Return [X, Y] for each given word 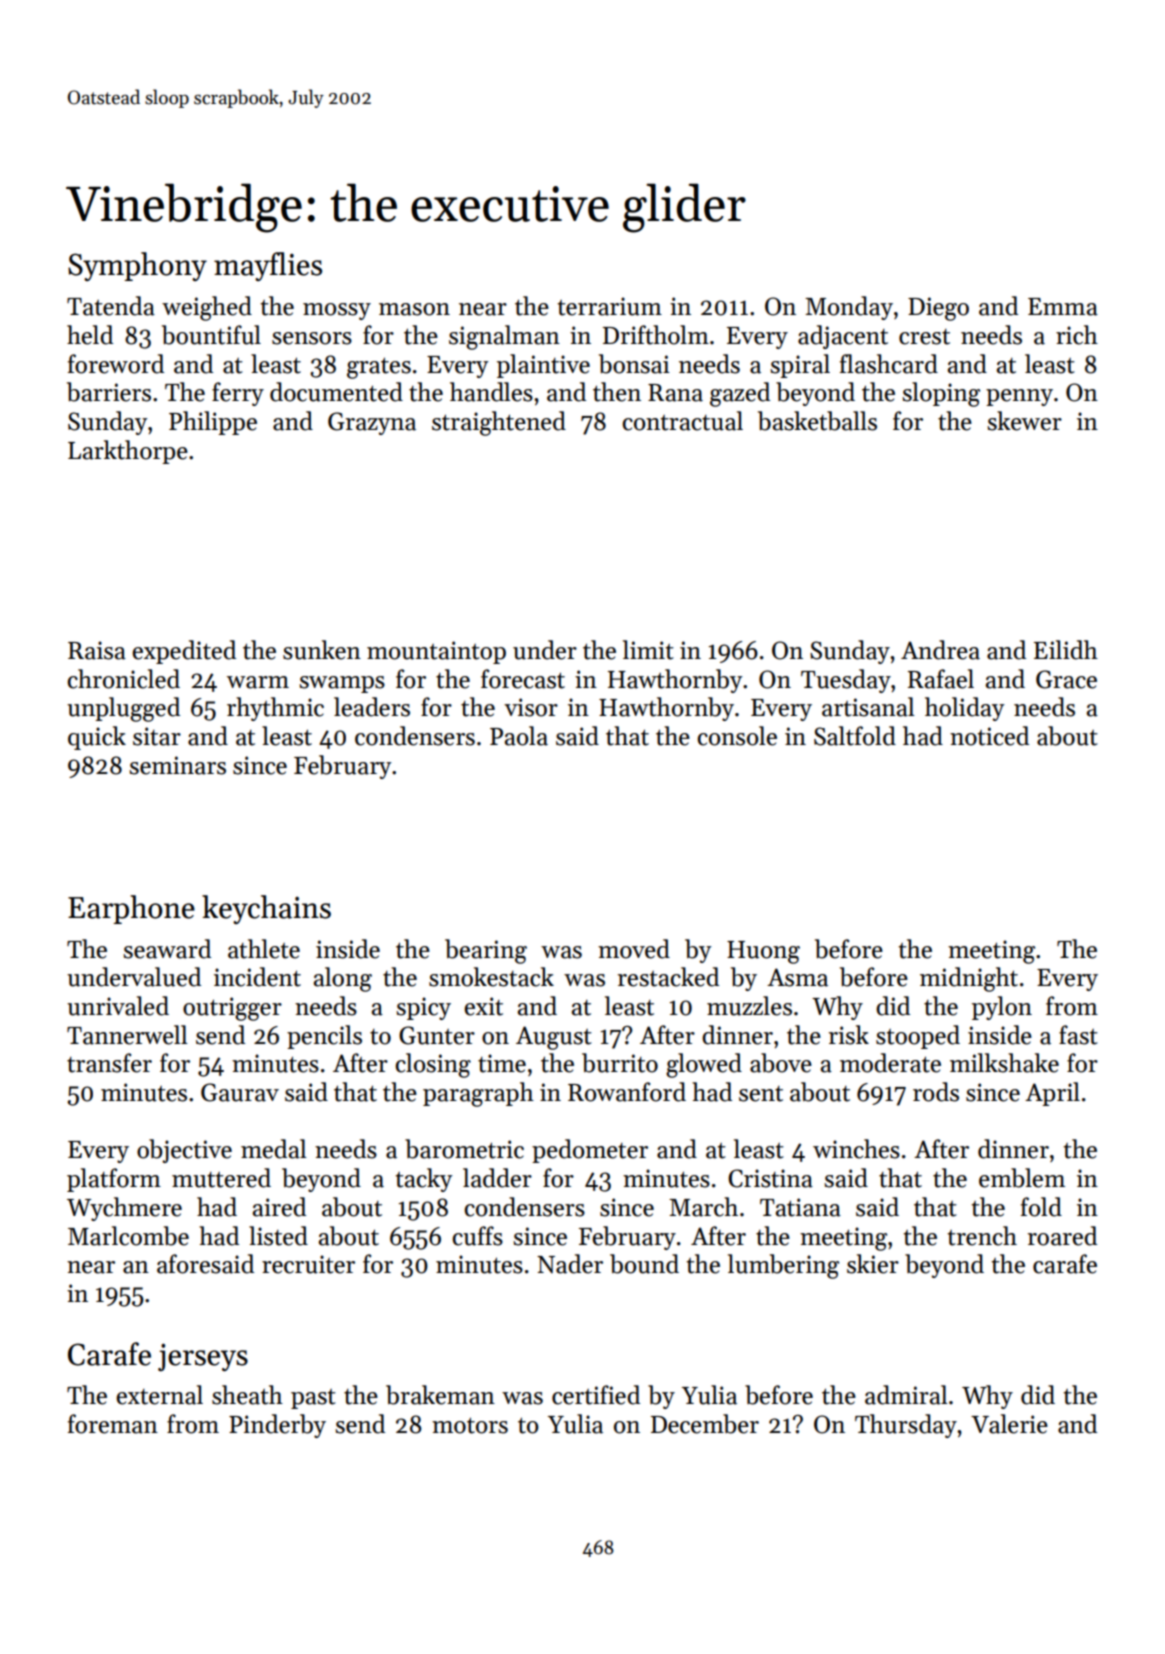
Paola [519, 736]
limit [648, 650]
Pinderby [277, 1426]
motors [470, 1425]
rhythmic [275, 709]
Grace [1066, 679]
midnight [969, 979]
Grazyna [372, 423]
